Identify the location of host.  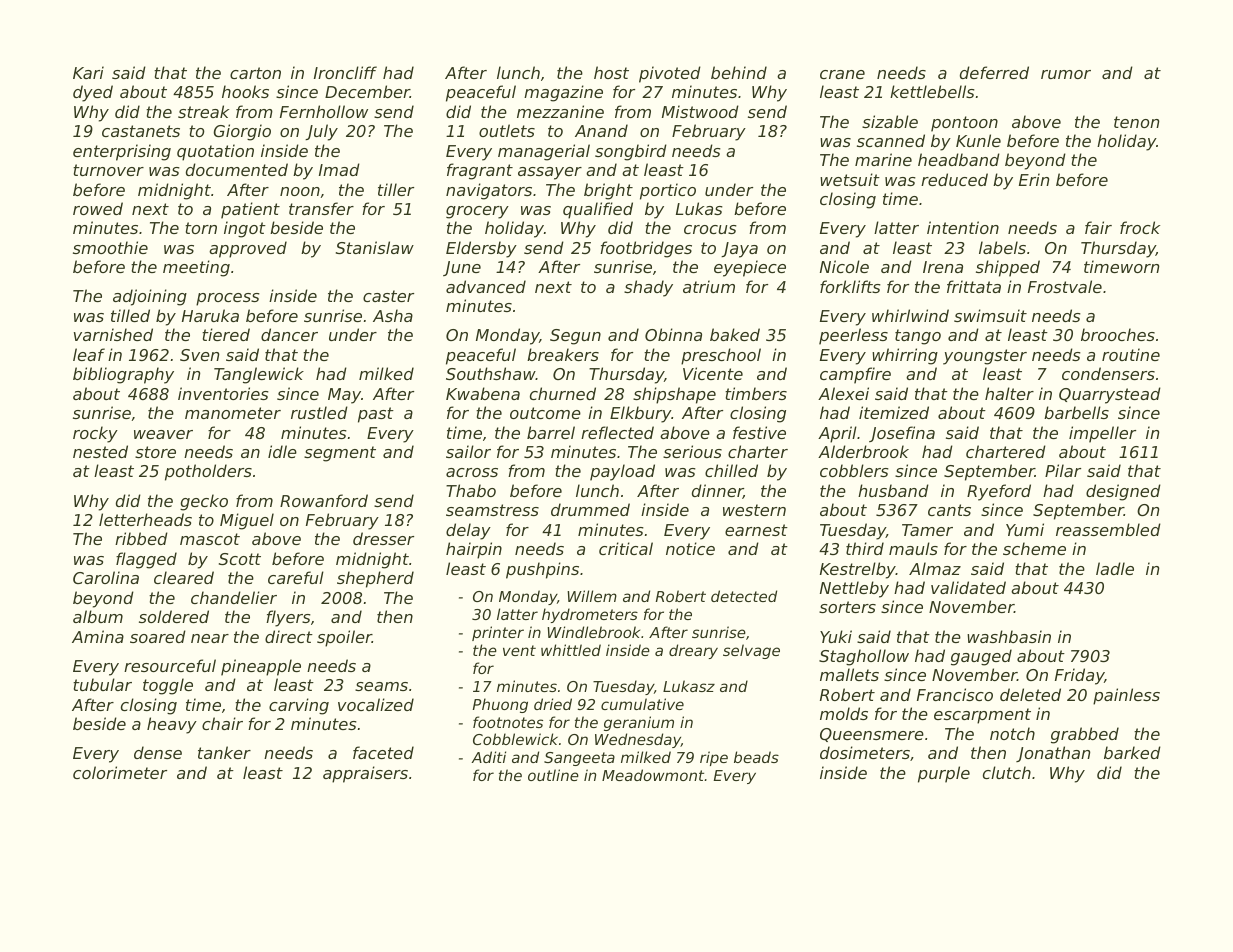
(611, 72).
